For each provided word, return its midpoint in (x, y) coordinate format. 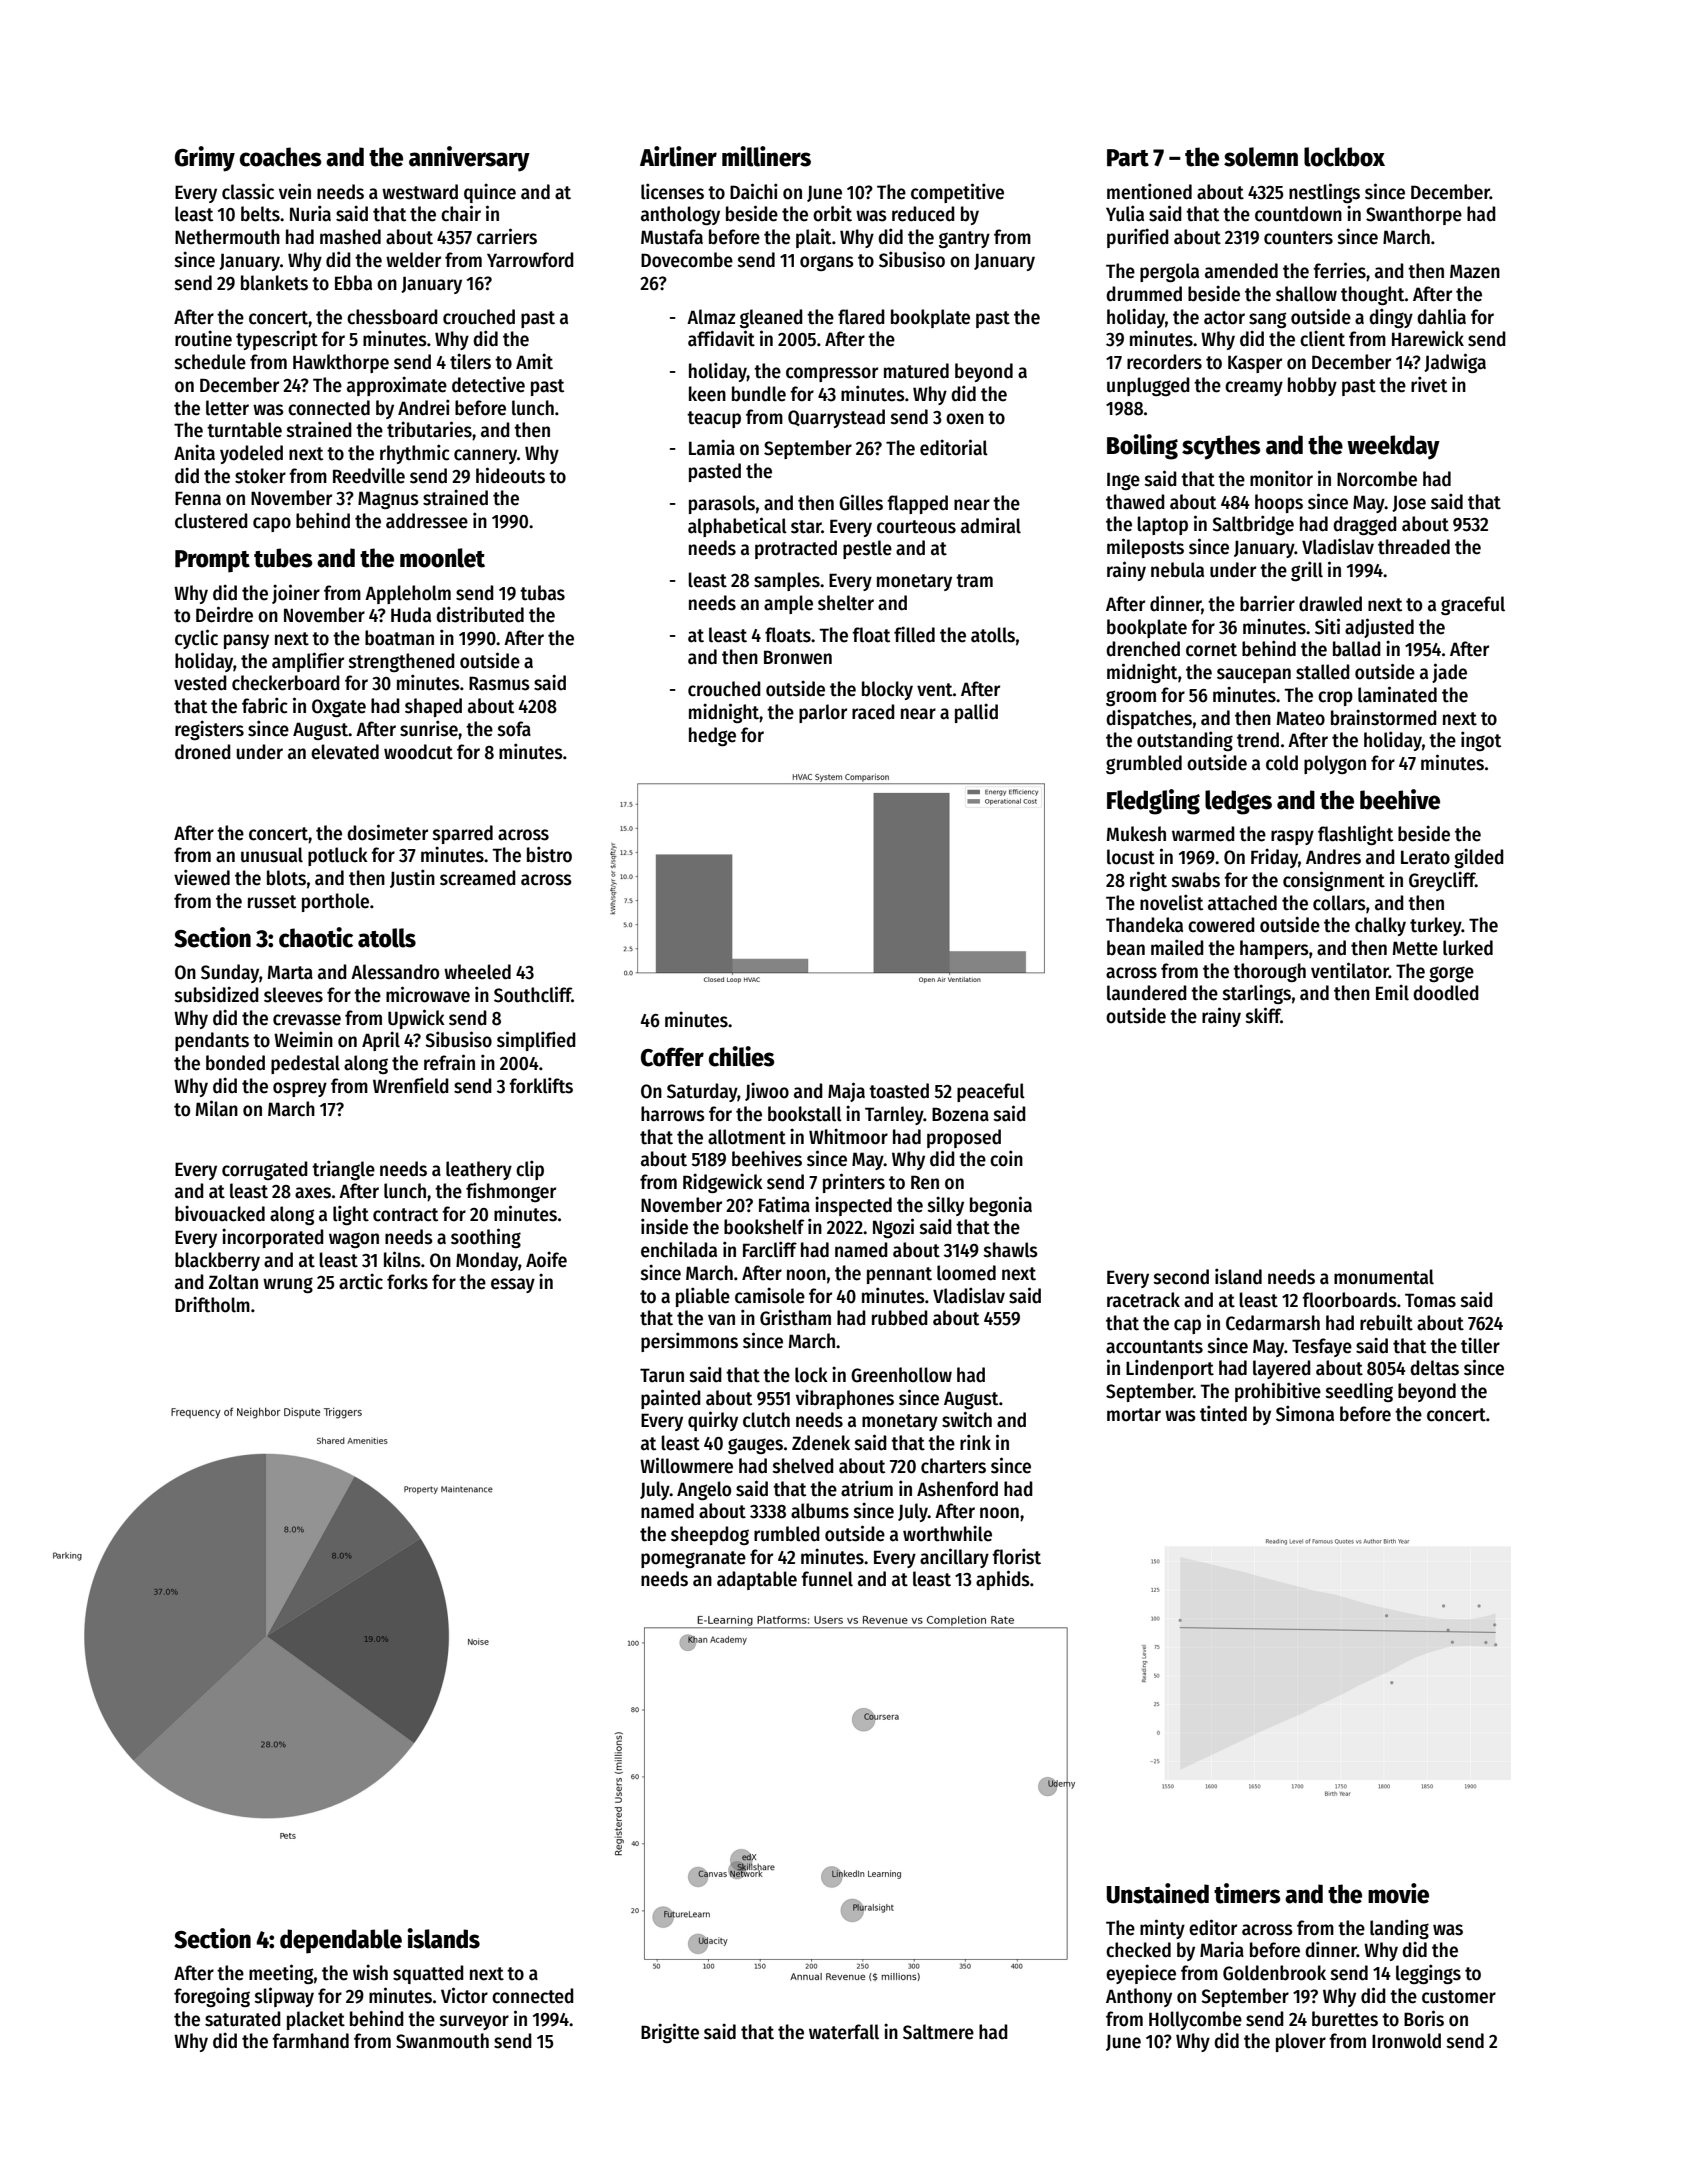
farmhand (310, 2041)
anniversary (469, 159)
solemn (1261, 157)
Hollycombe (1195, 2020)
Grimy (205, 159)
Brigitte (670, 2033)
